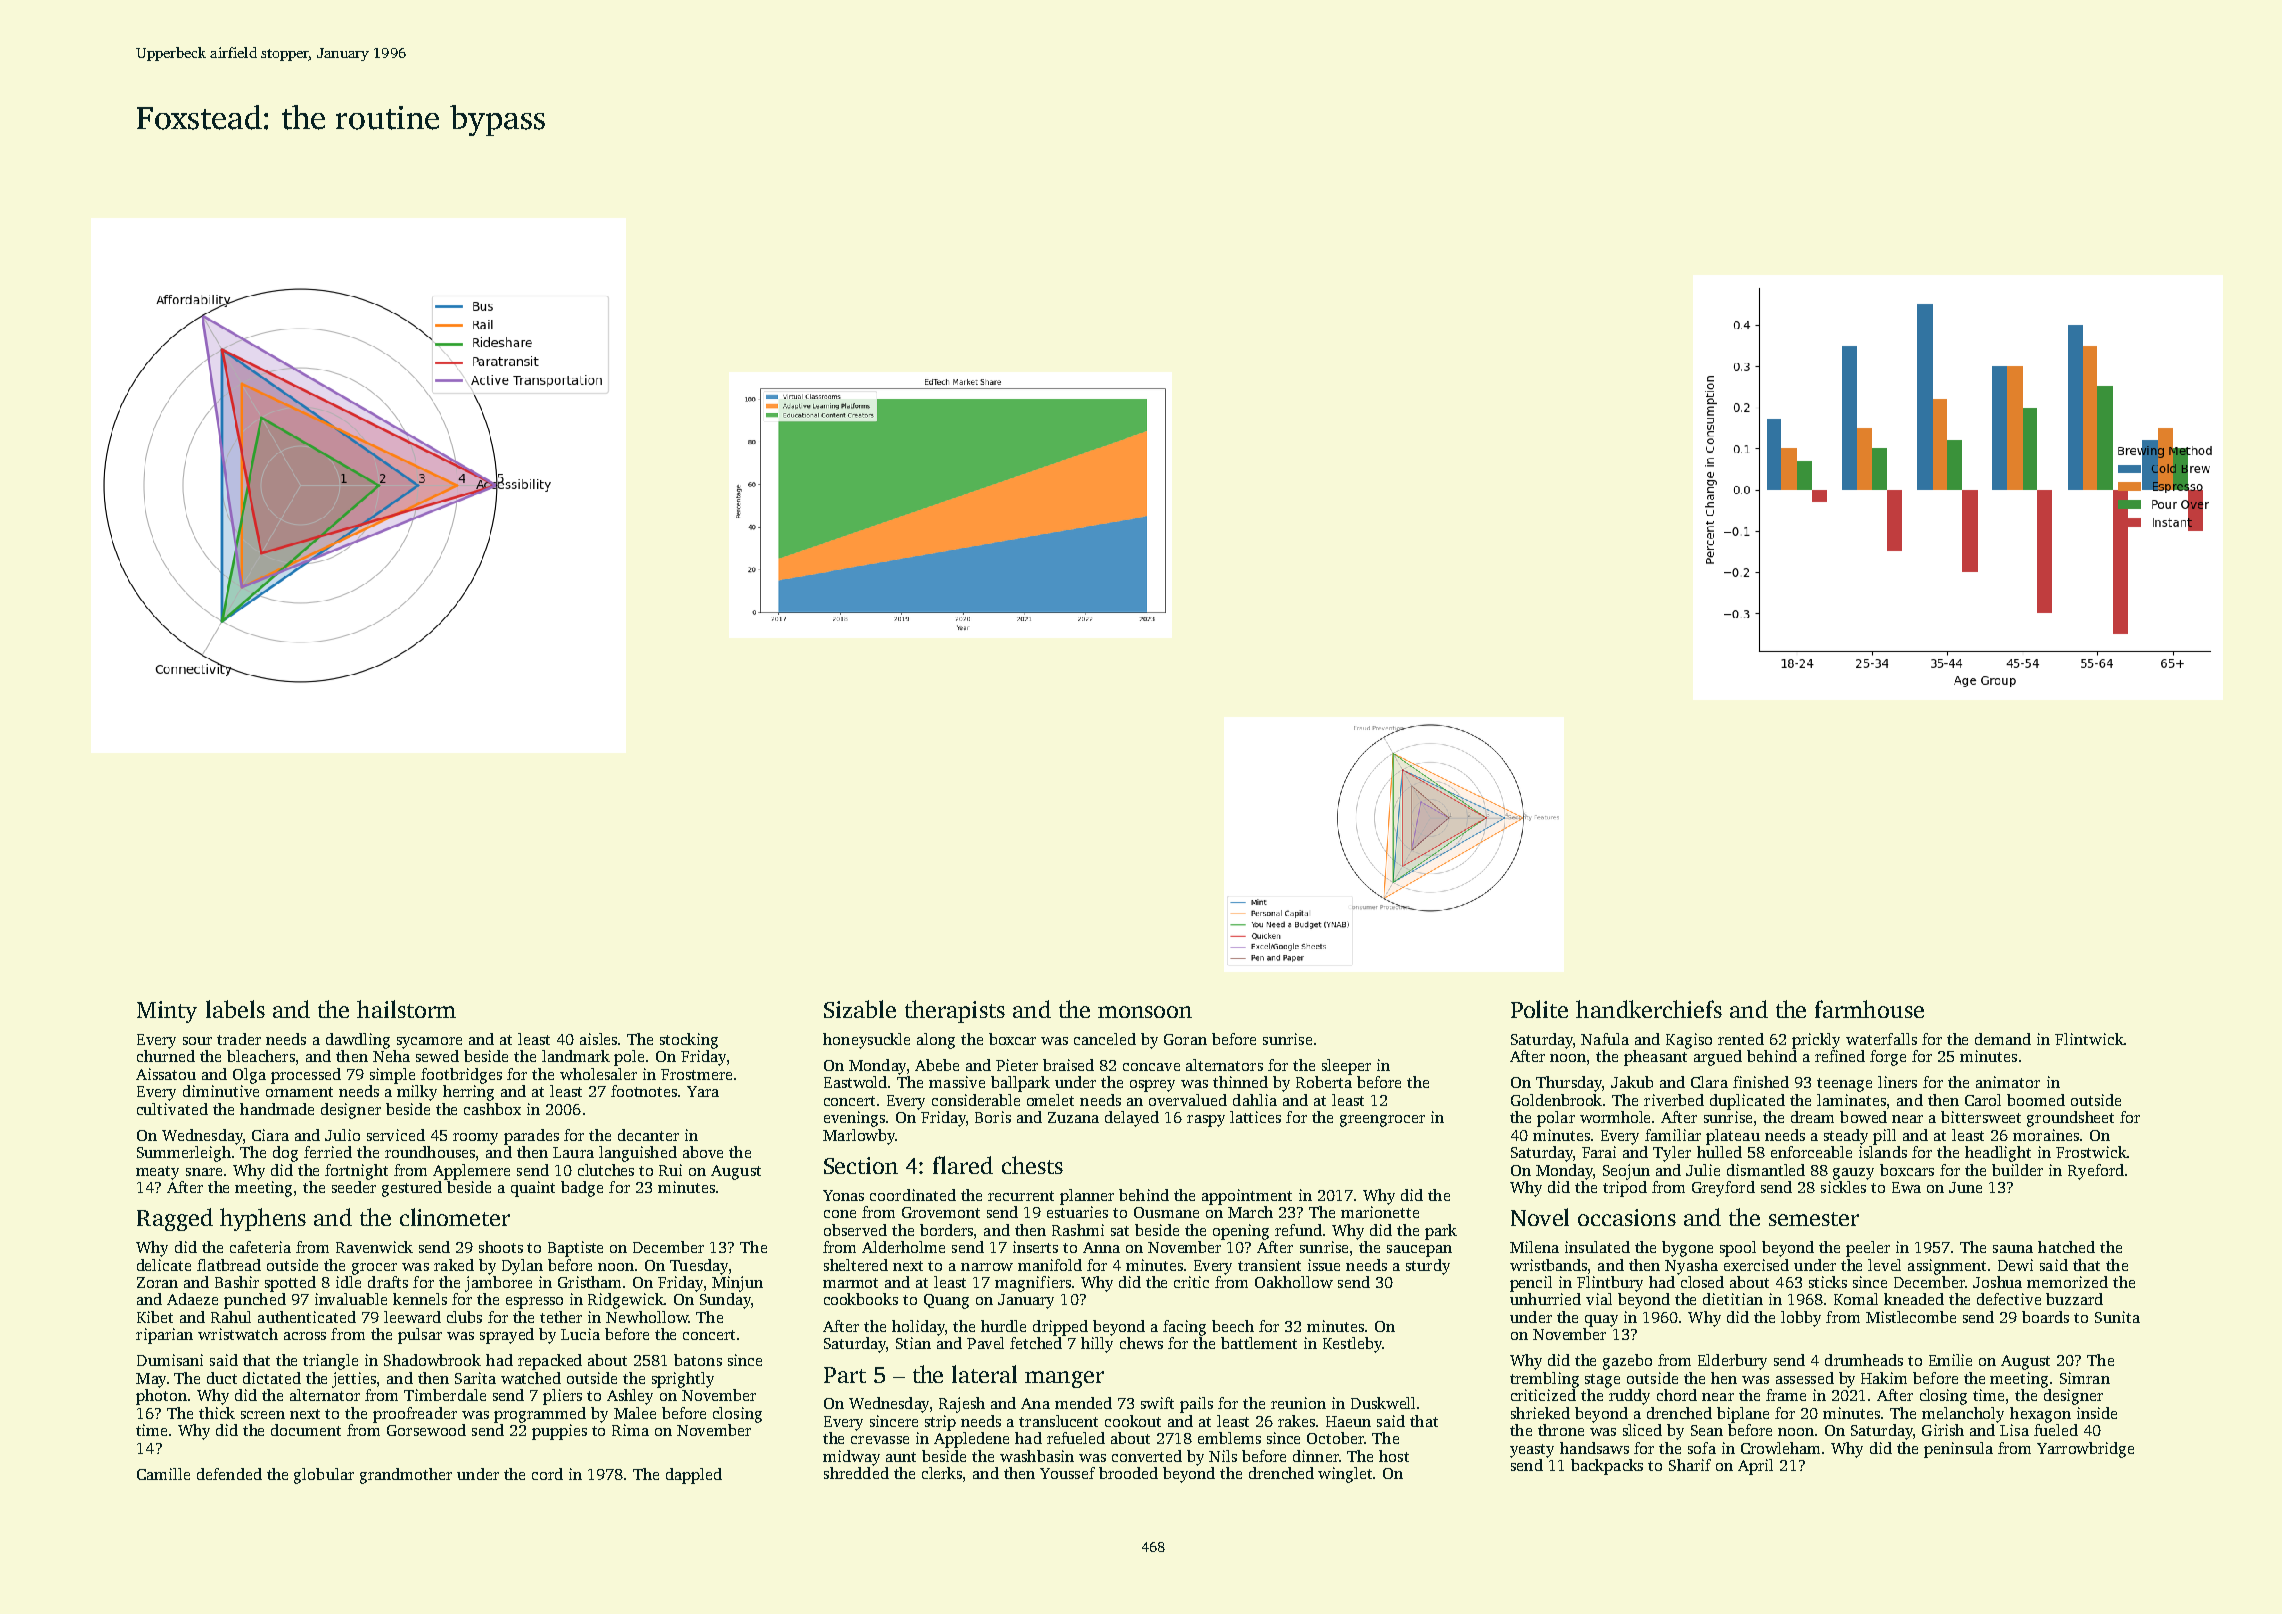  I want to click on flatbread, so click(229, 1265).
